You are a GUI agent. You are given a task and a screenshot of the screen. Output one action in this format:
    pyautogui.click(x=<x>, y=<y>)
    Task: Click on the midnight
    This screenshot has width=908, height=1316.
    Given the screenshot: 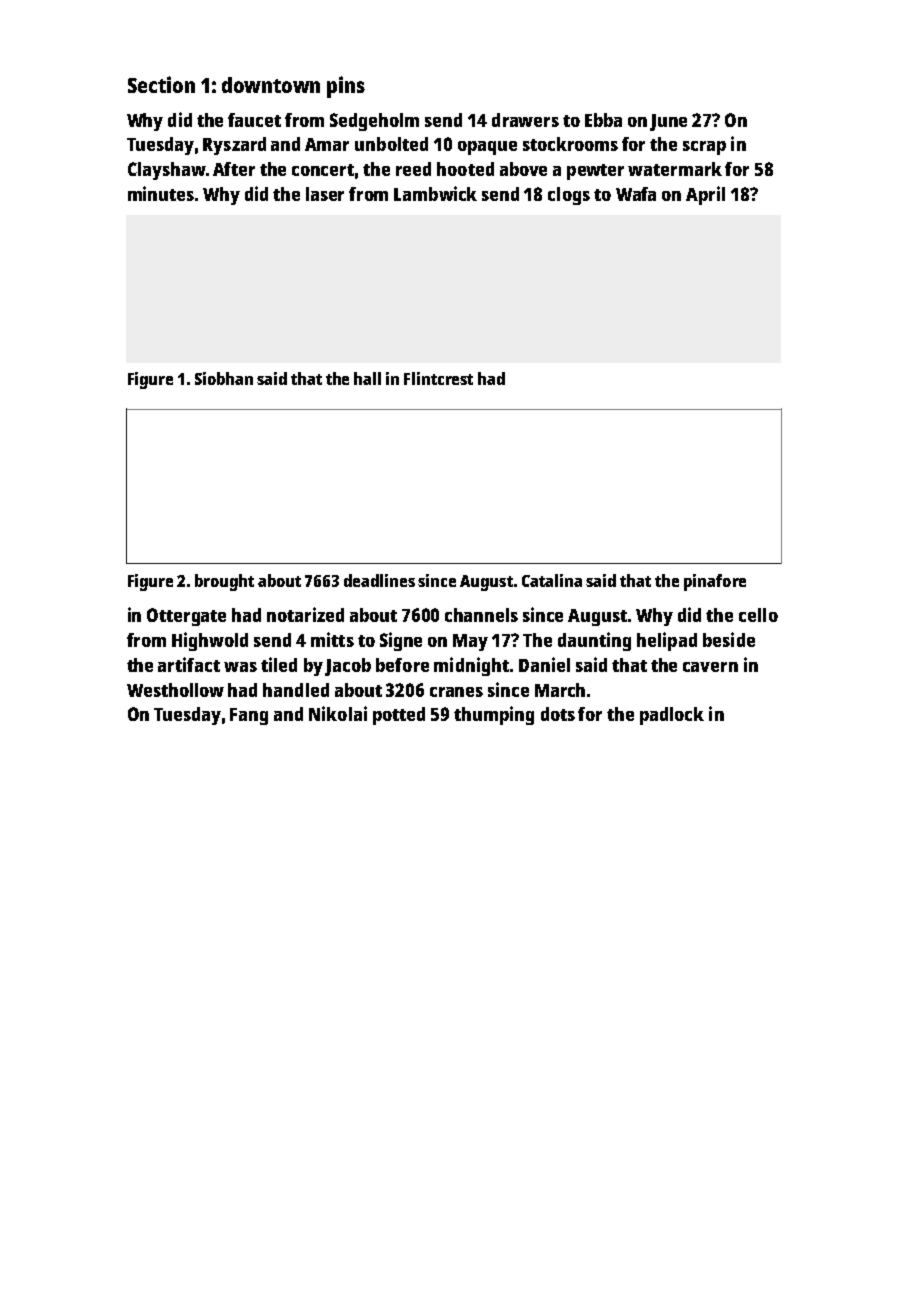 What is the action you would take?
    pyautogui.click(x=471, y=666)
